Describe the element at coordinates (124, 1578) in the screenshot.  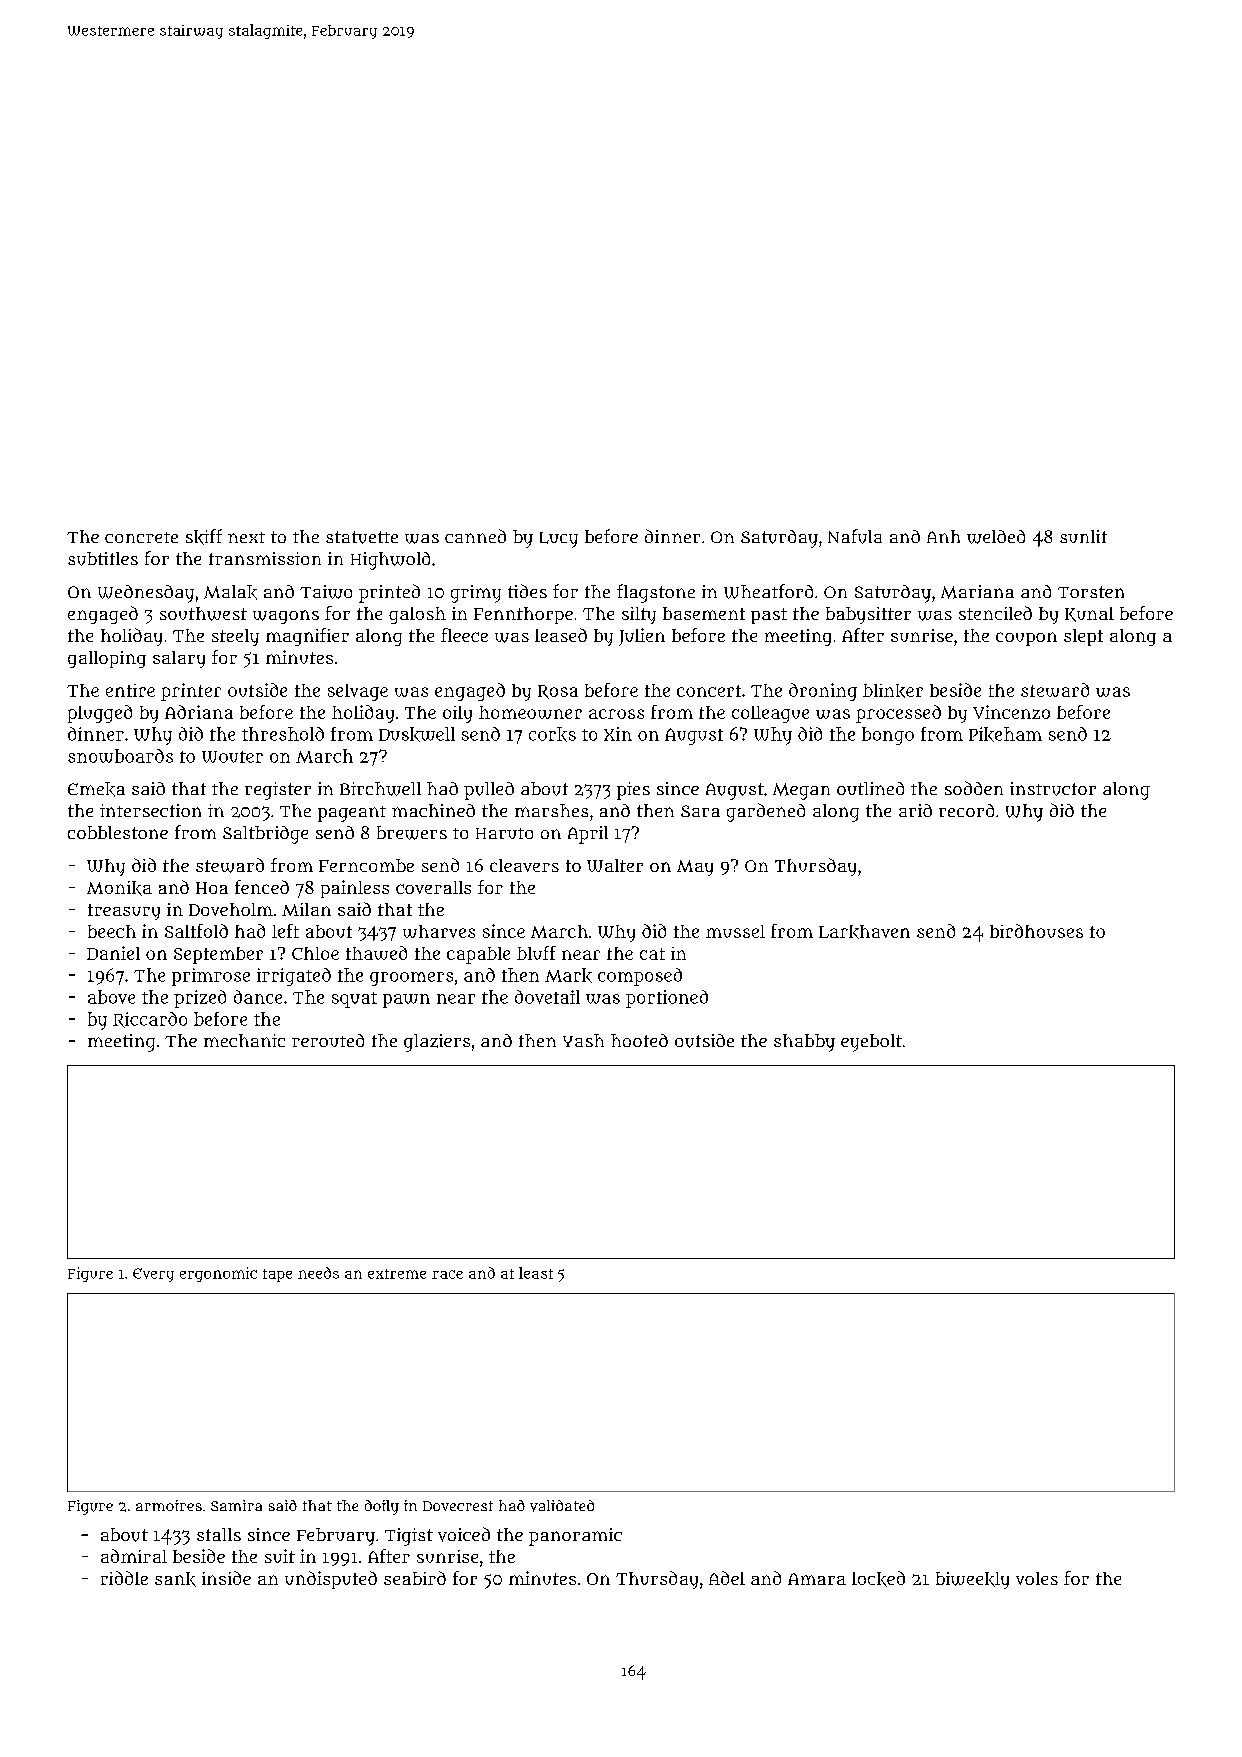
I see `riddle` at that location.
